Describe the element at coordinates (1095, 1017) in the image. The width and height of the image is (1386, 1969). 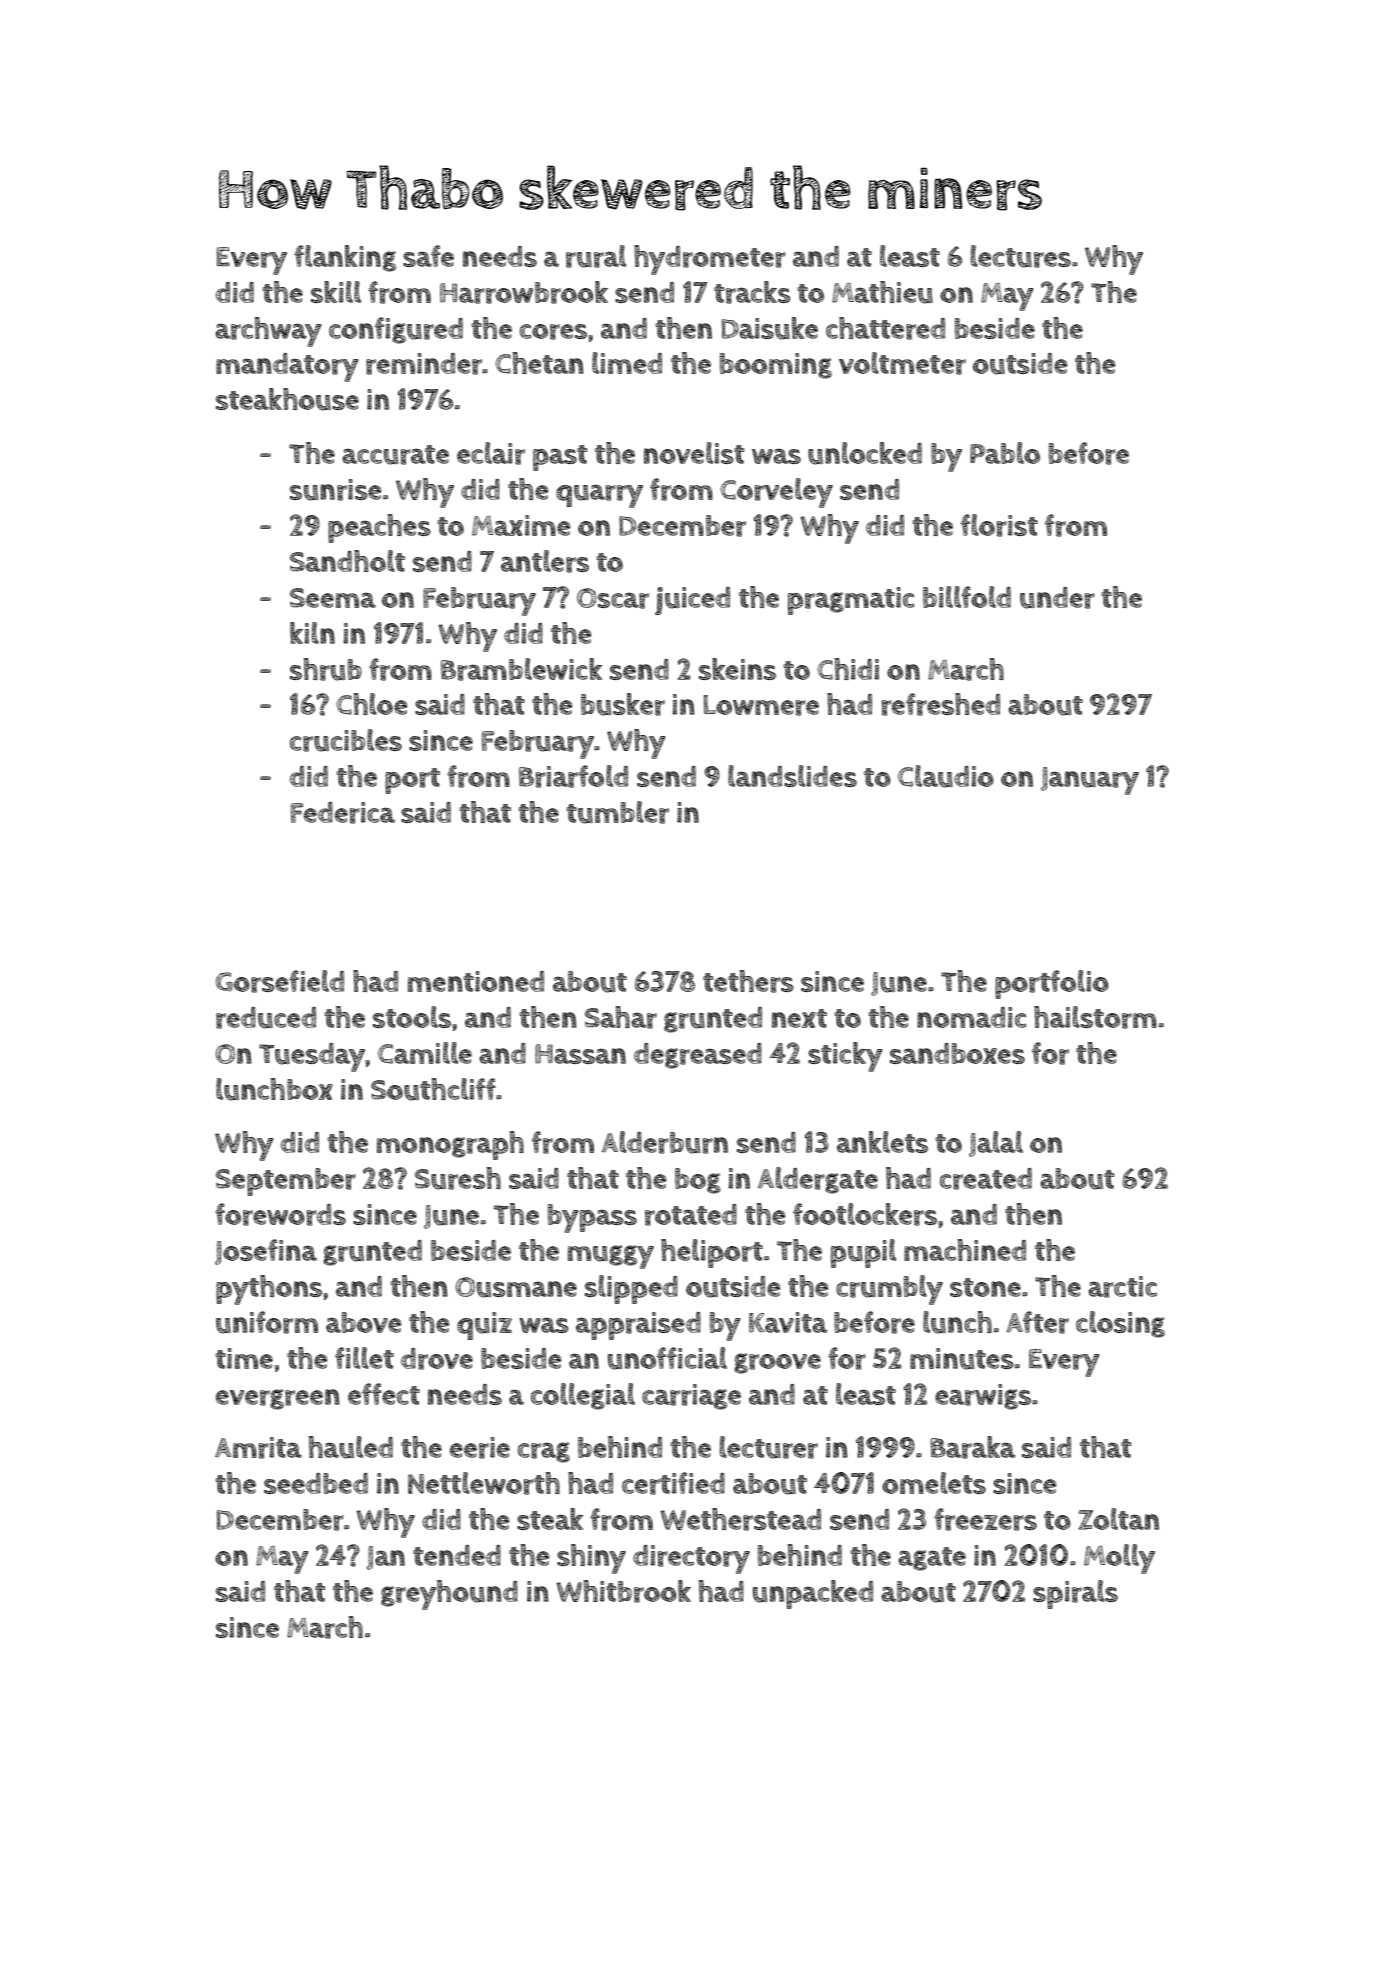
I see `hailstorm` at that location.
